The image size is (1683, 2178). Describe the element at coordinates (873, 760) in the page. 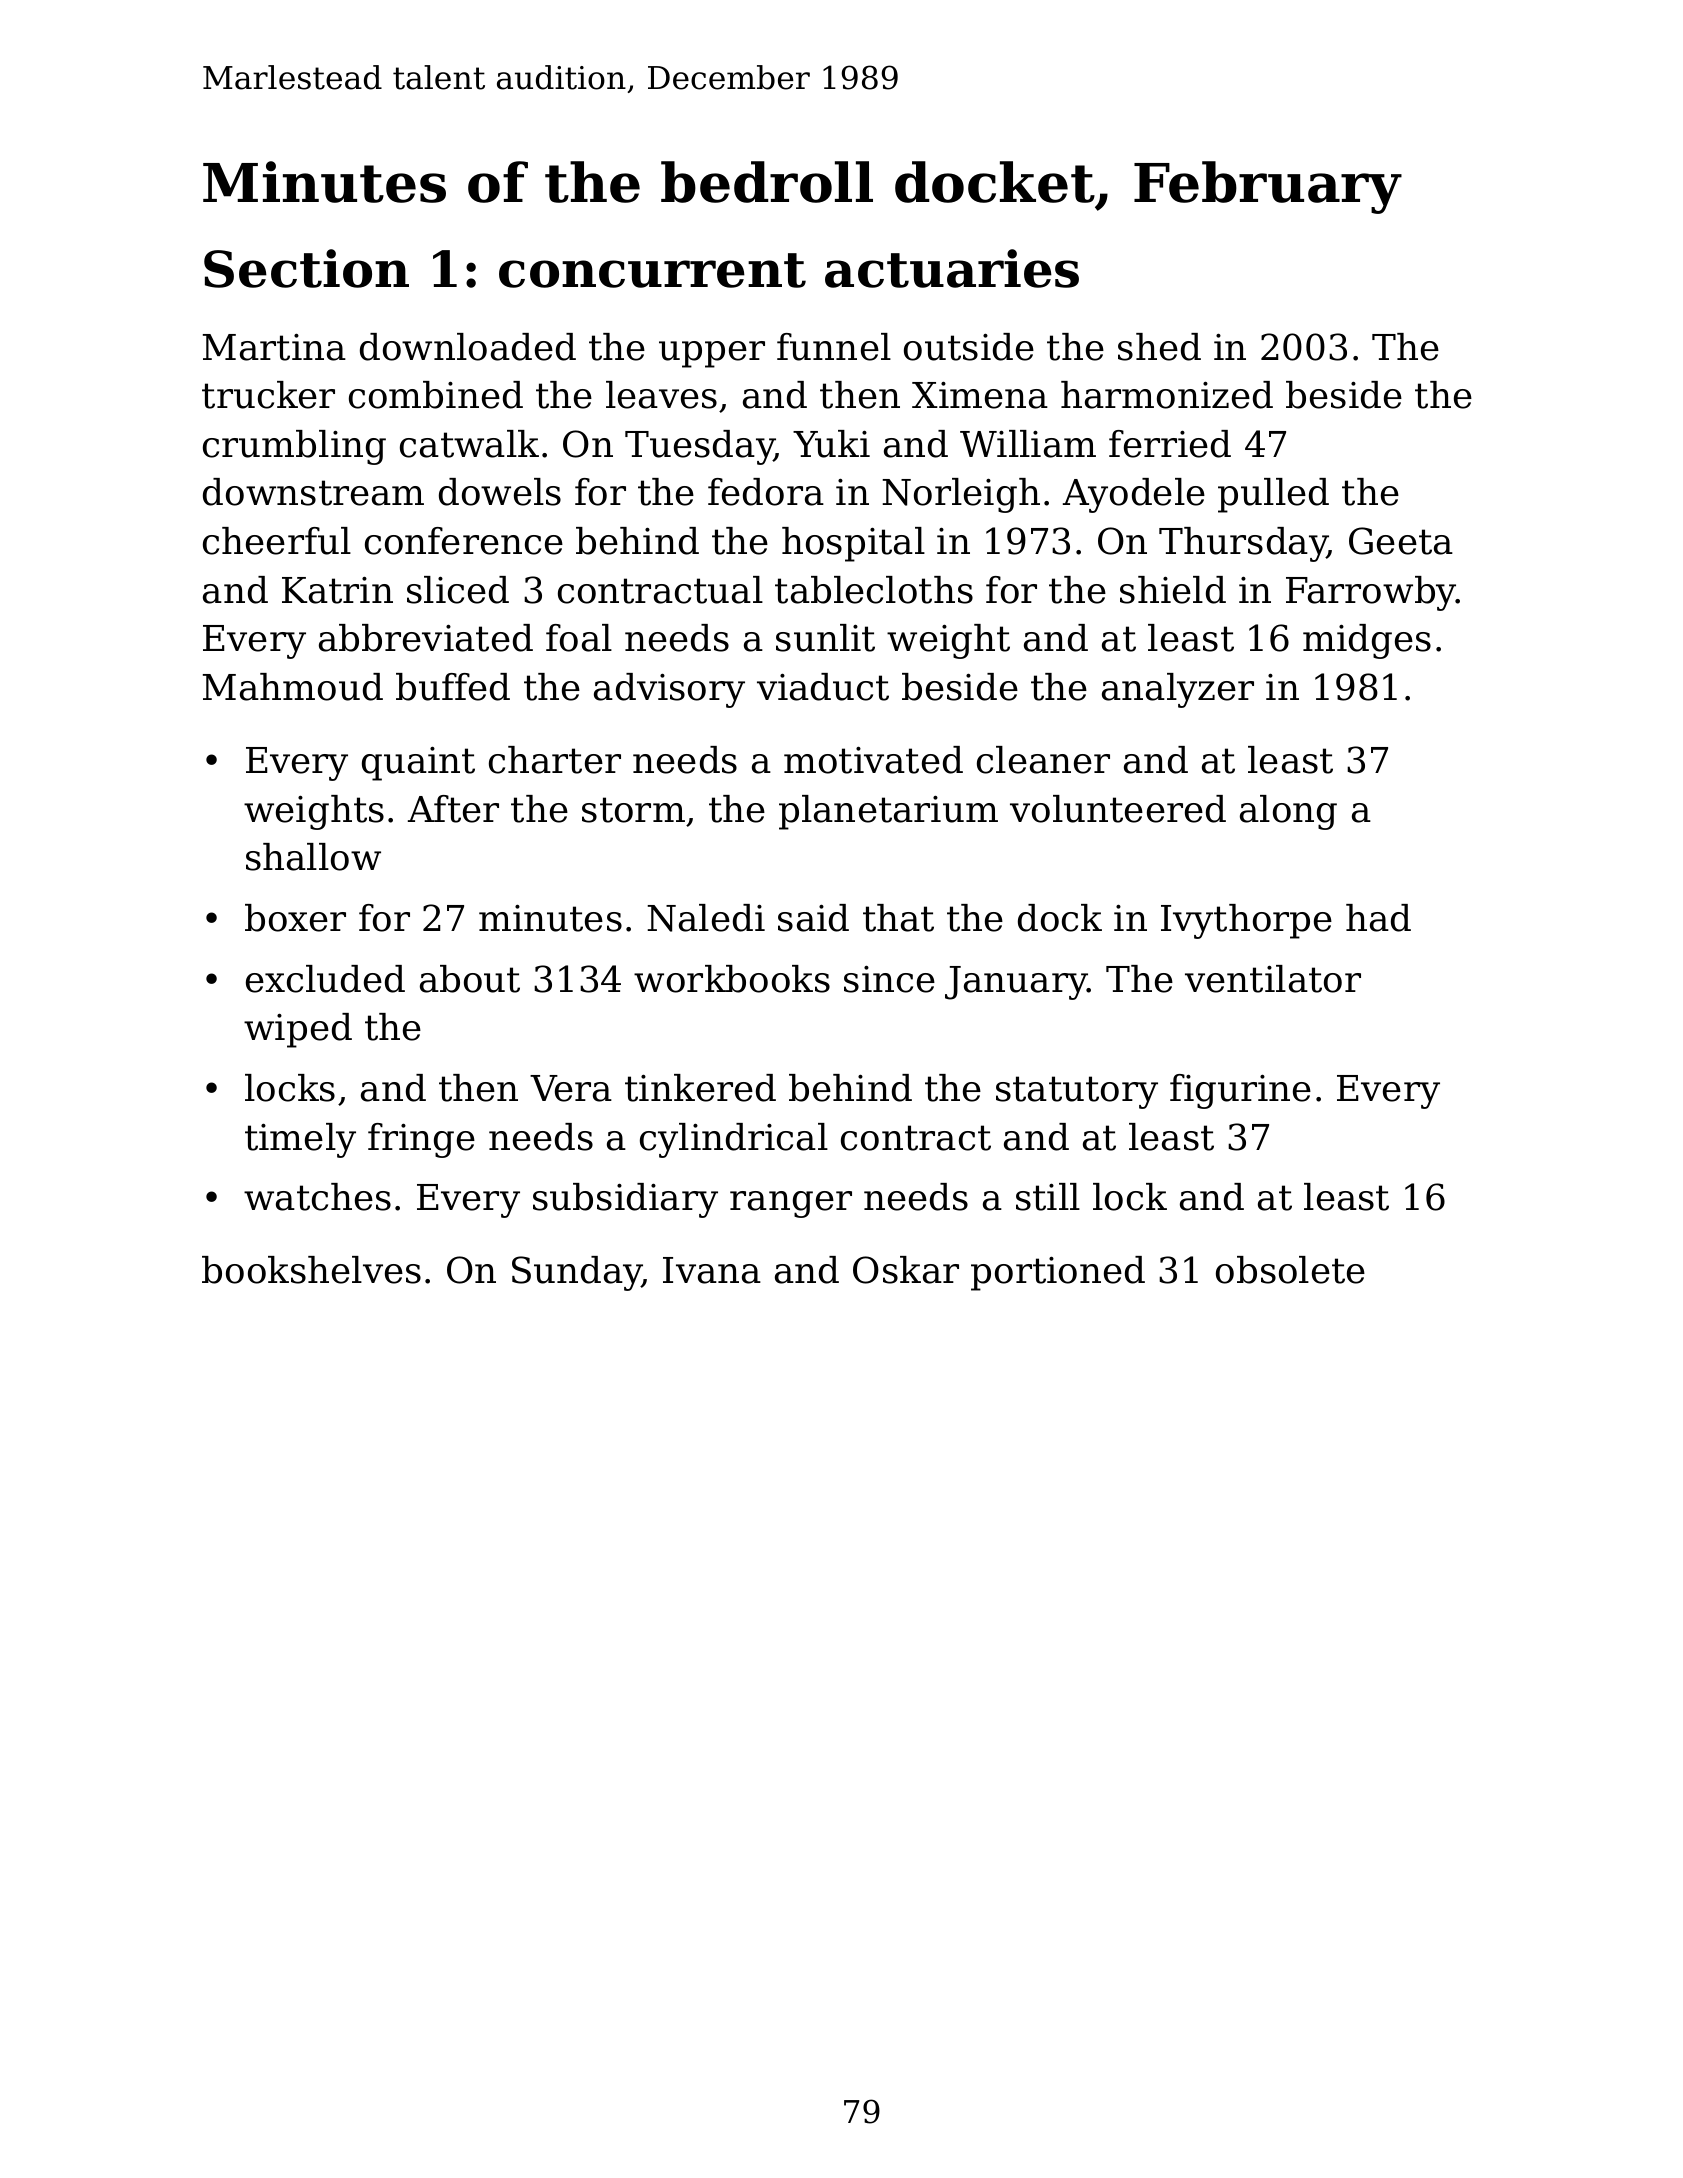

I see `motivated` at that location.
